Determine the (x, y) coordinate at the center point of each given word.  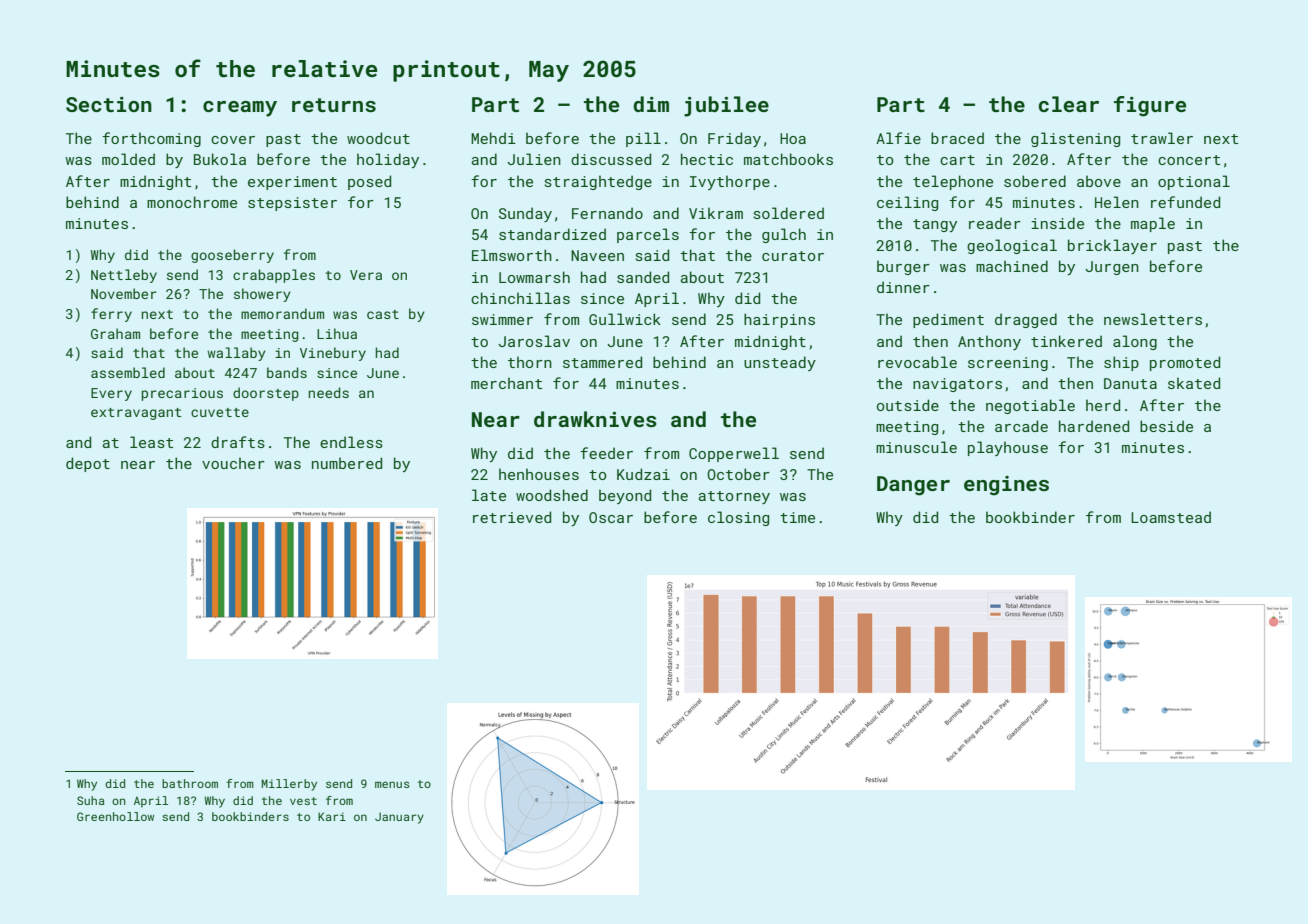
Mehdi (493, 138)
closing (738, 518)
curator (793, 256)
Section (109, 104)
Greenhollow (115, 816)
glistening (1075, 139)
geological (1012, 246)
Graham (115, 333)
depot (88, 464)
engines (1006, 486)
